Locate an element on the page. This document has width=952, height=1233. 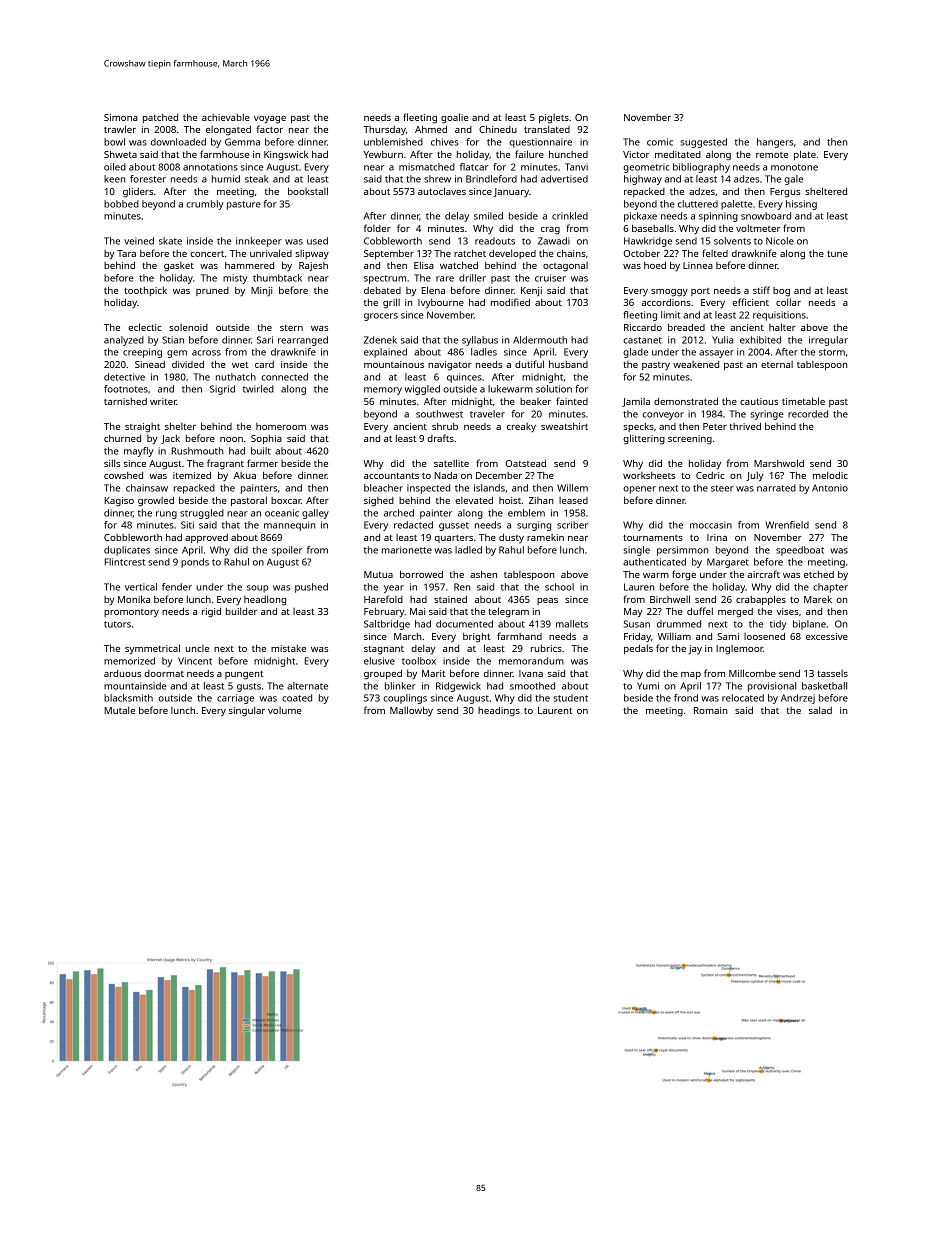
achievable is located at coordinates (226, 117).
